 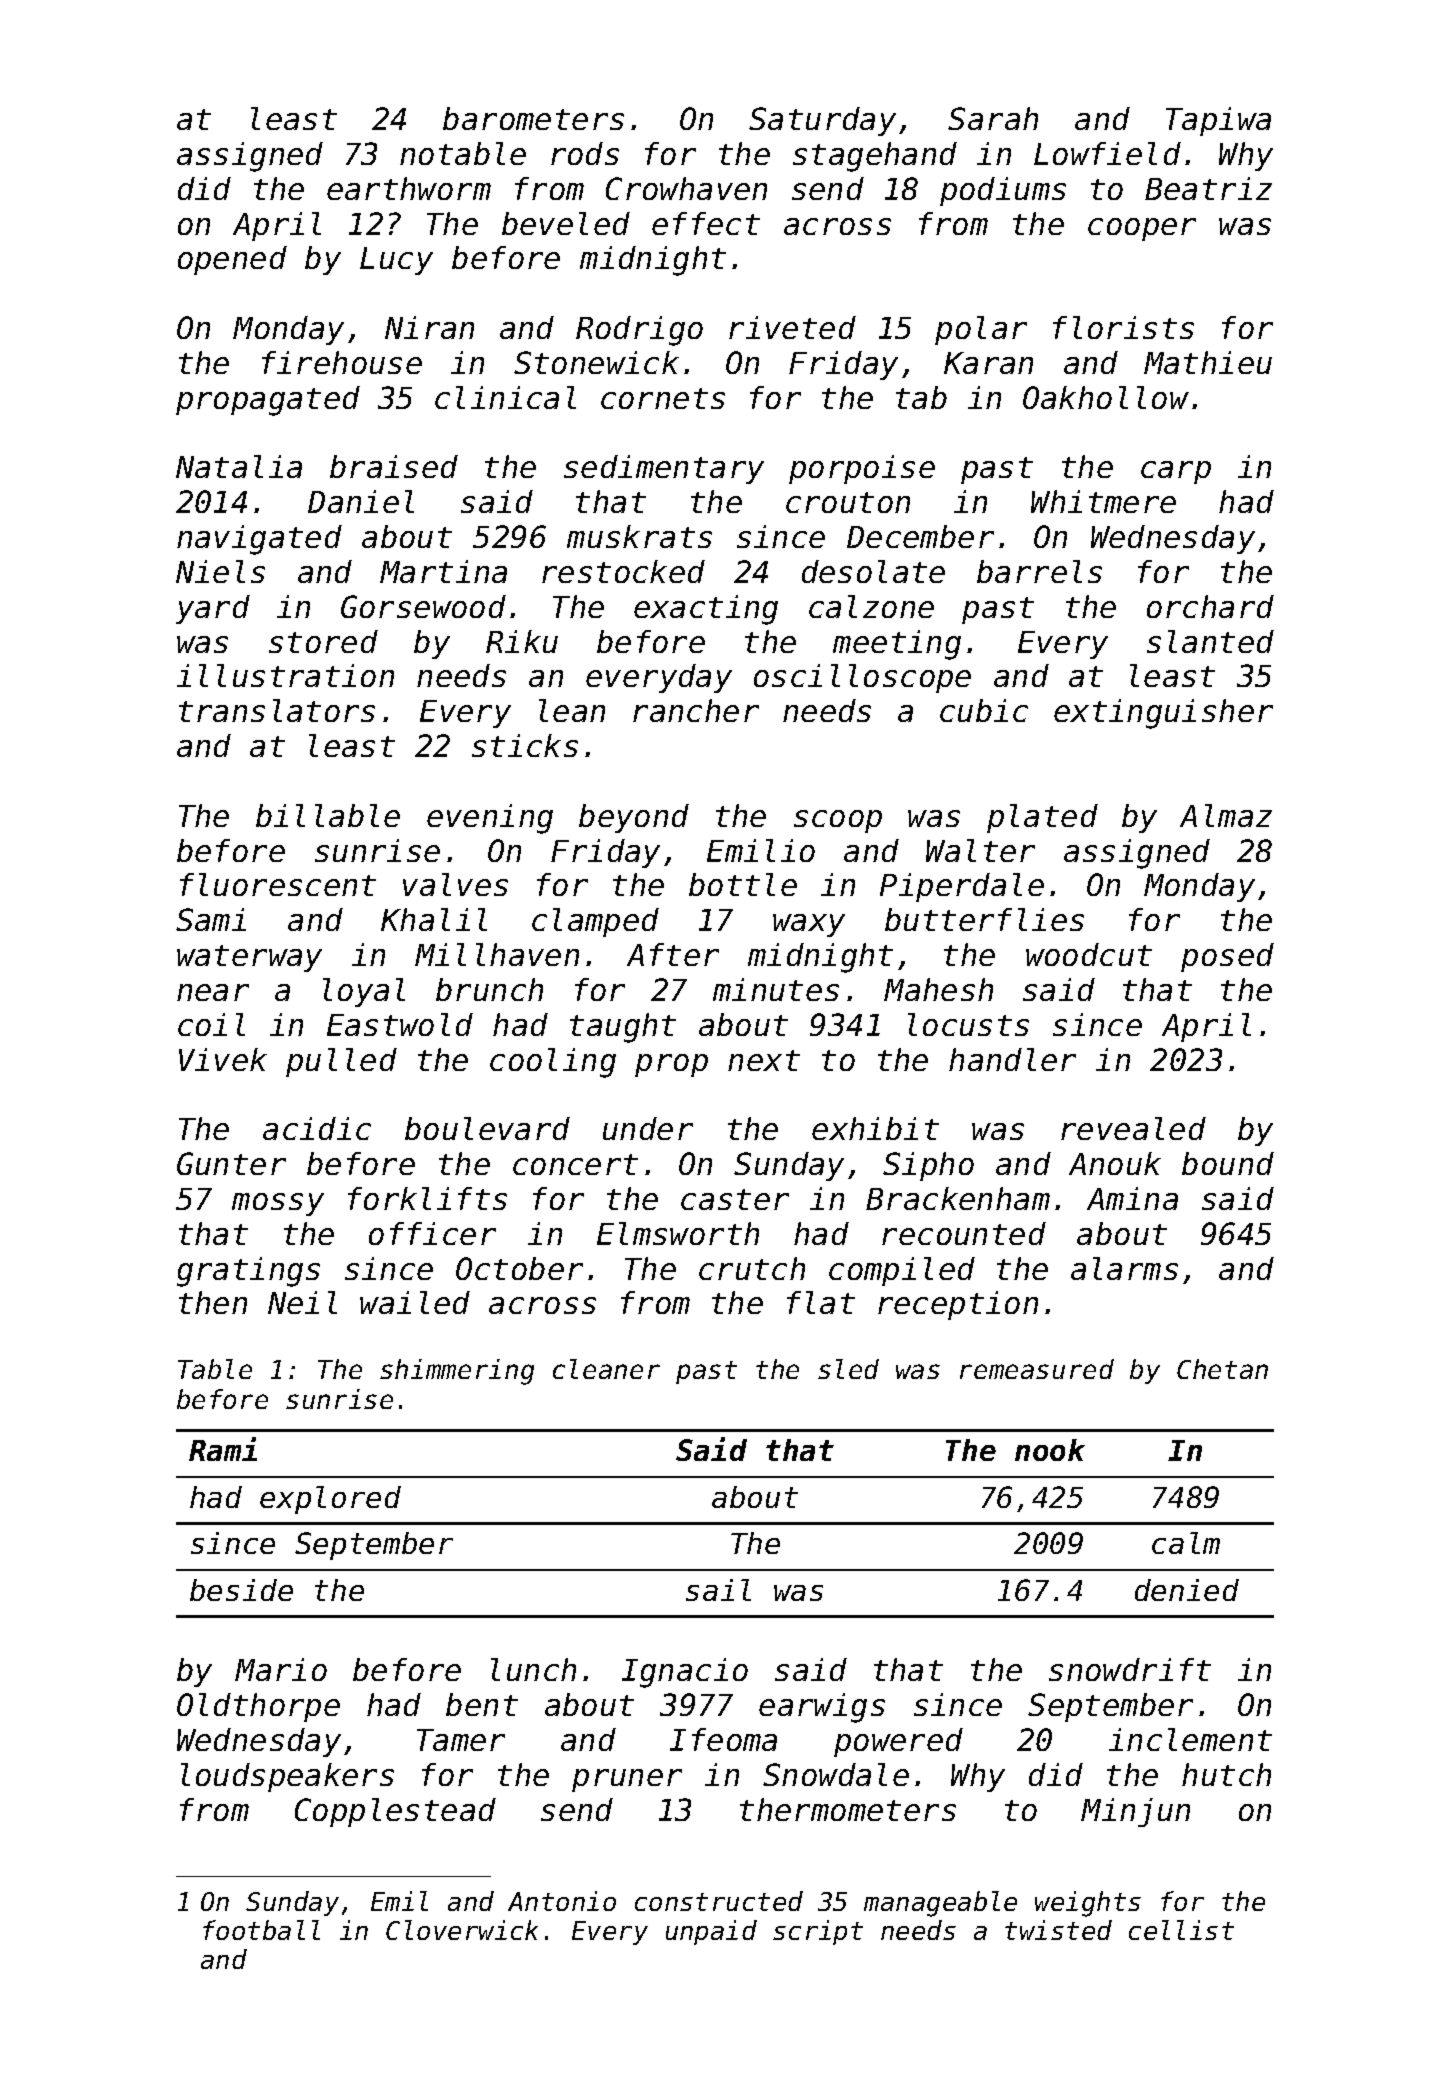 I want to click on cellist, so click(x=1181, y=1930).
